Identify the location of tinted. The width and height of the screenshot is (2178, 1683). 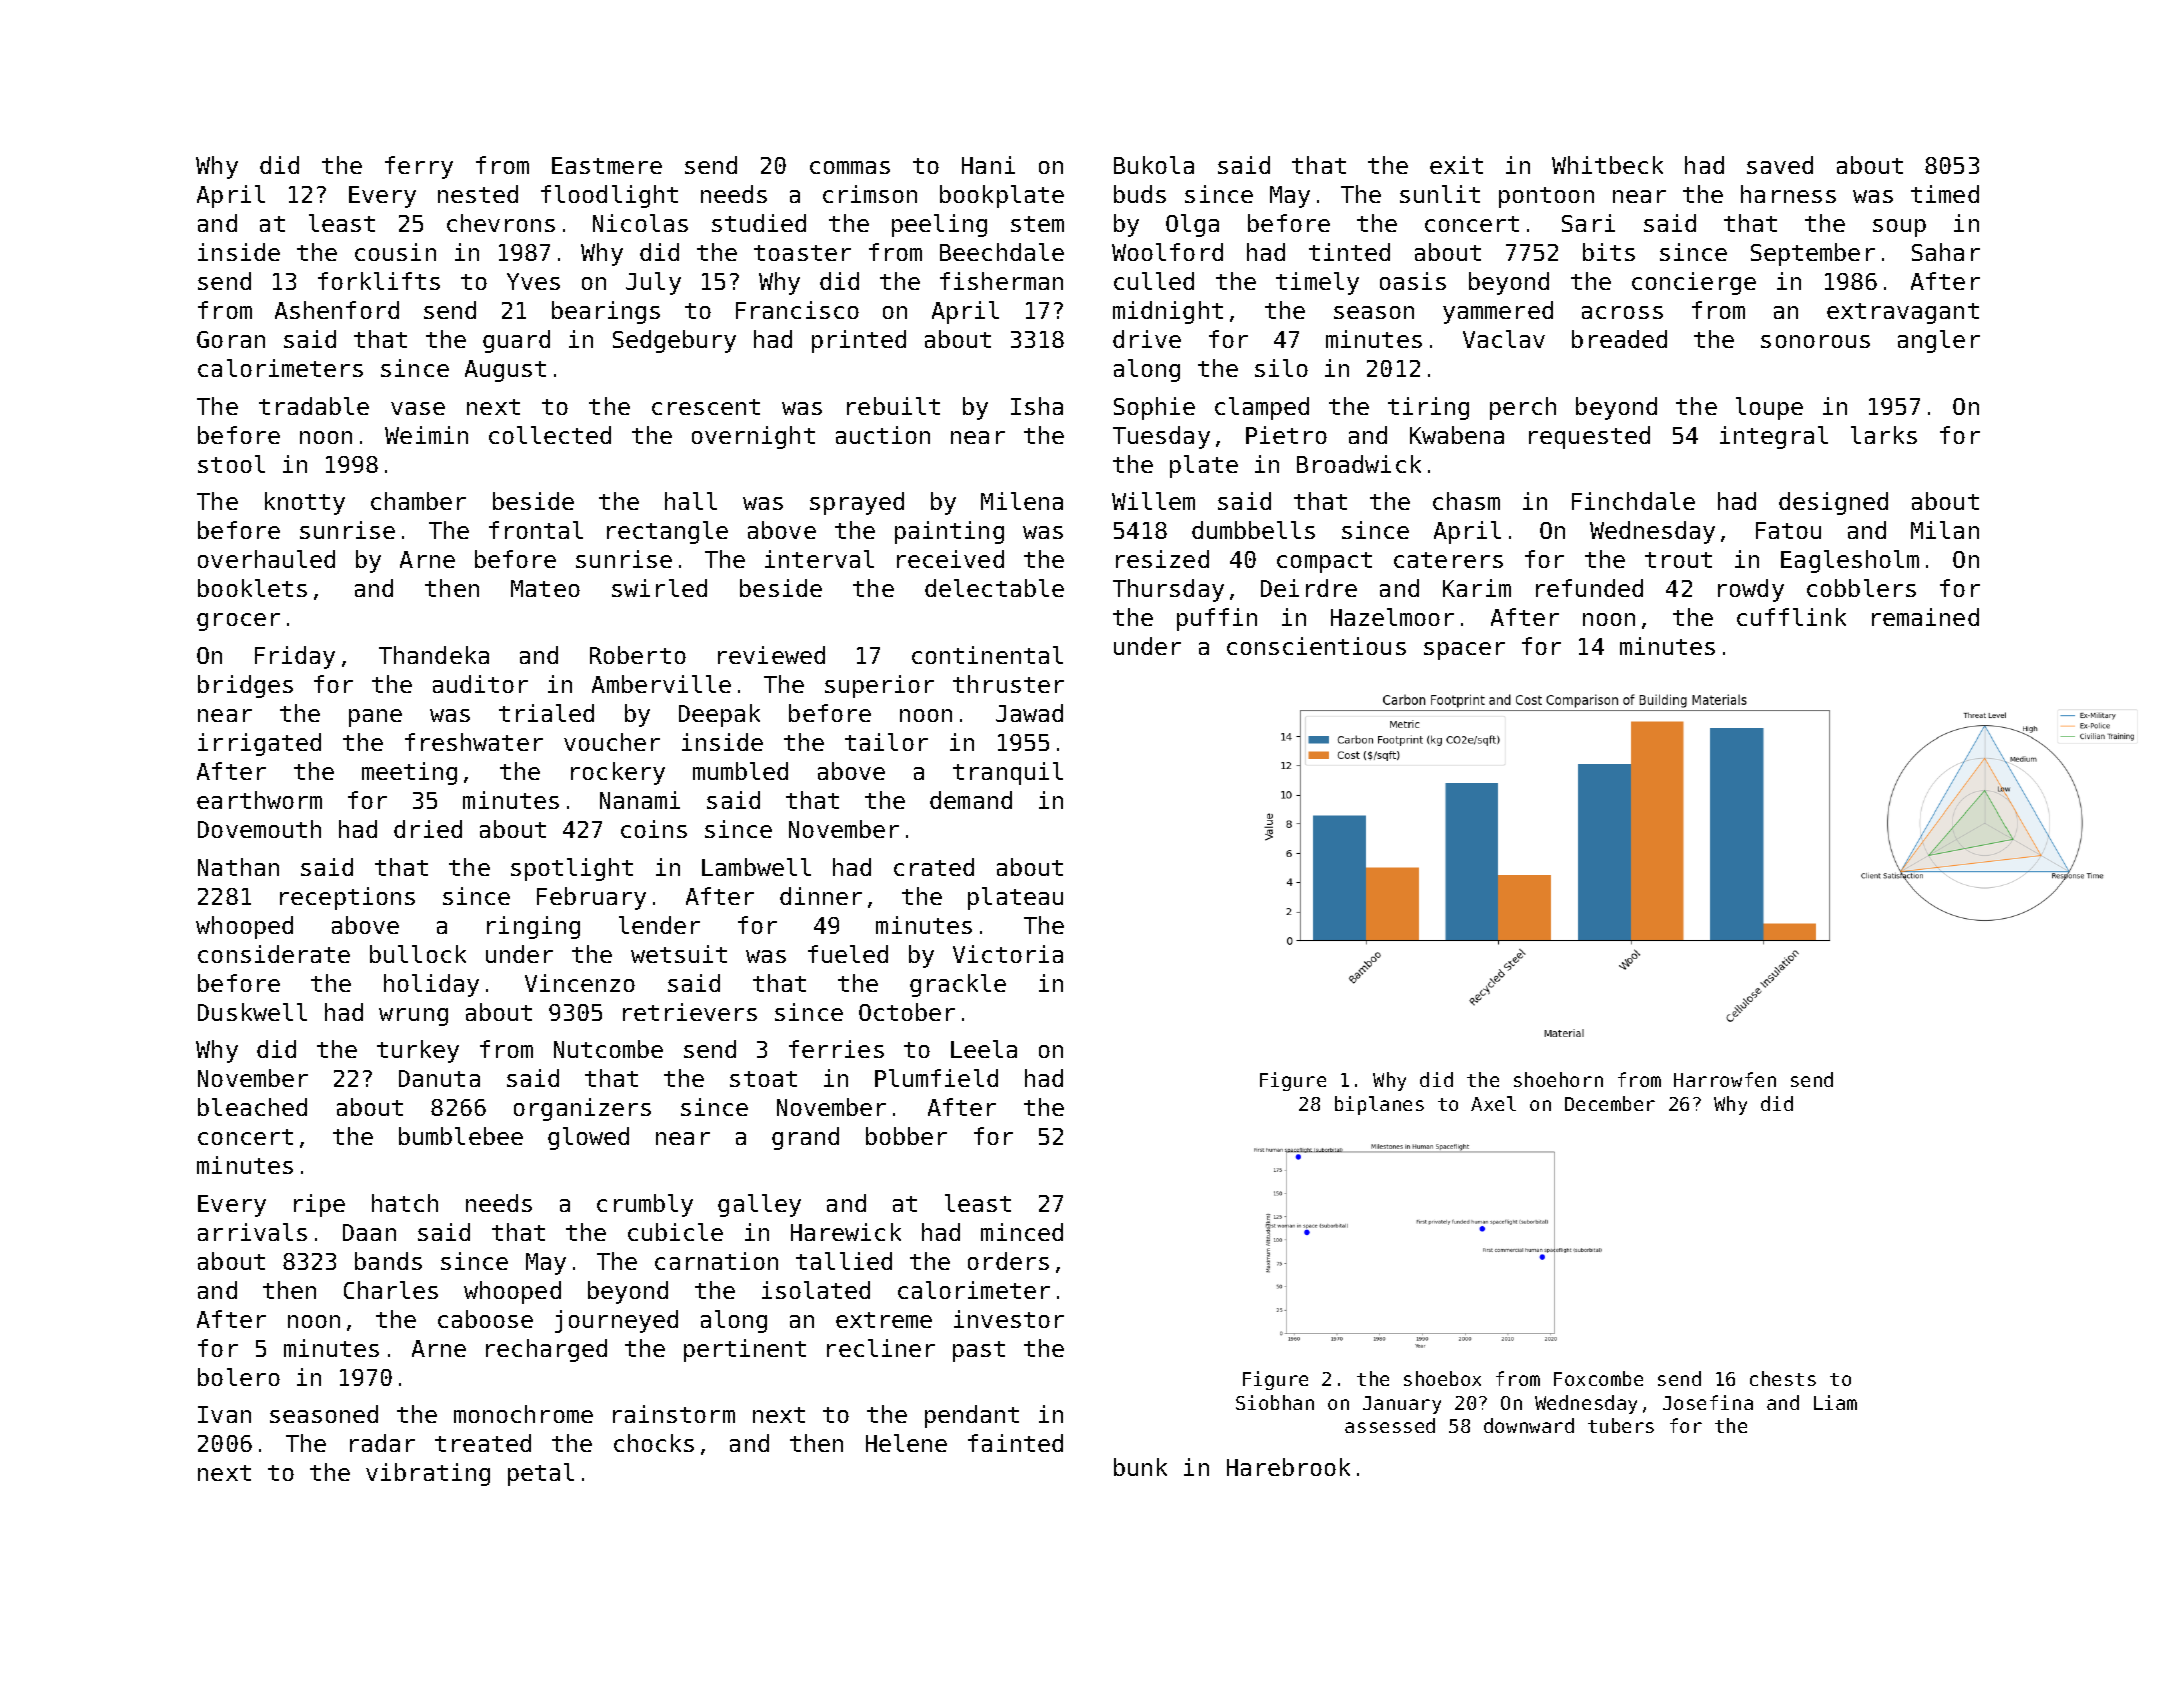
(1349, 252).
